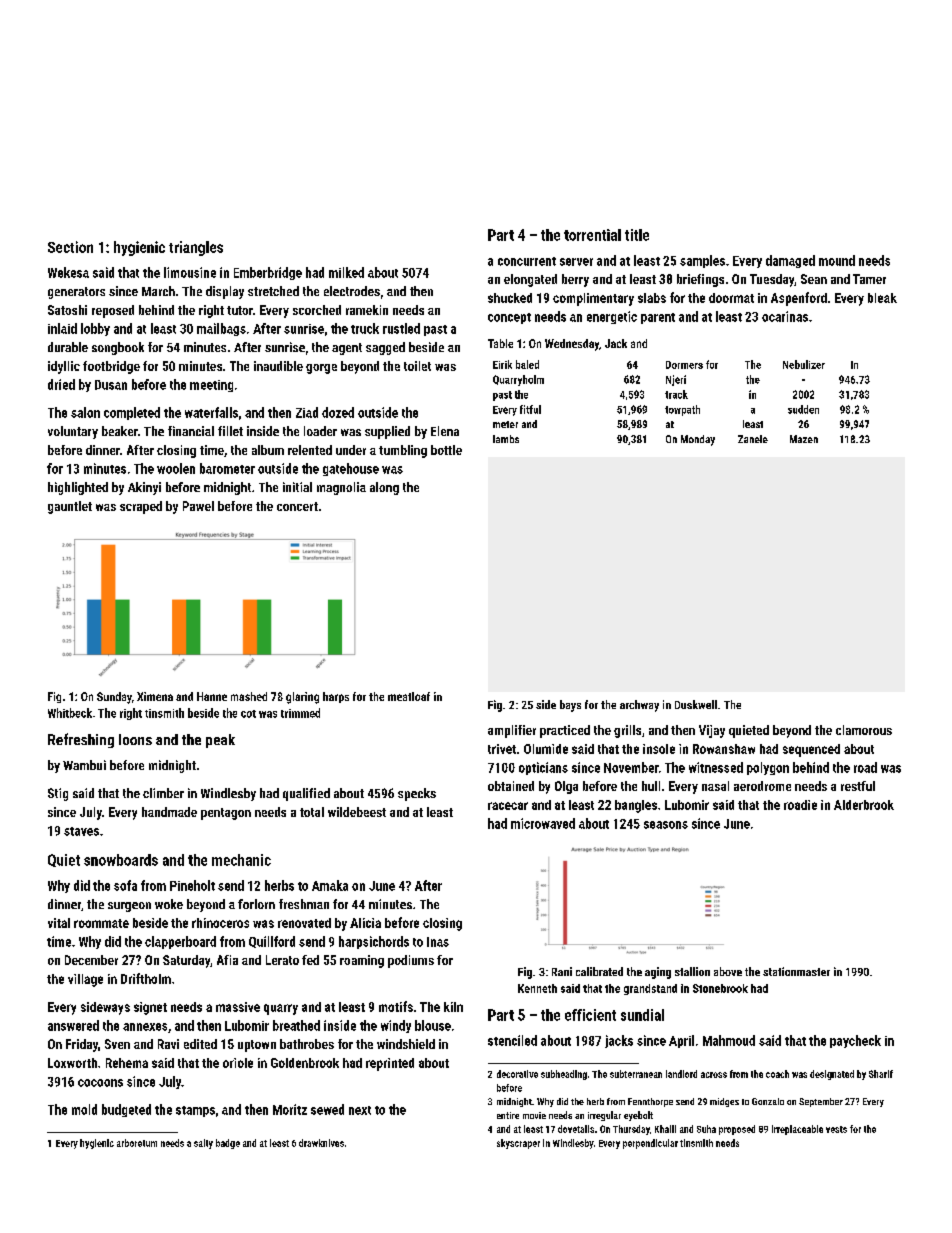 The height and width of the image is (1233, 952). Describe the element at coordinates (196, 248) in the image. I see `triangles` at that location.
